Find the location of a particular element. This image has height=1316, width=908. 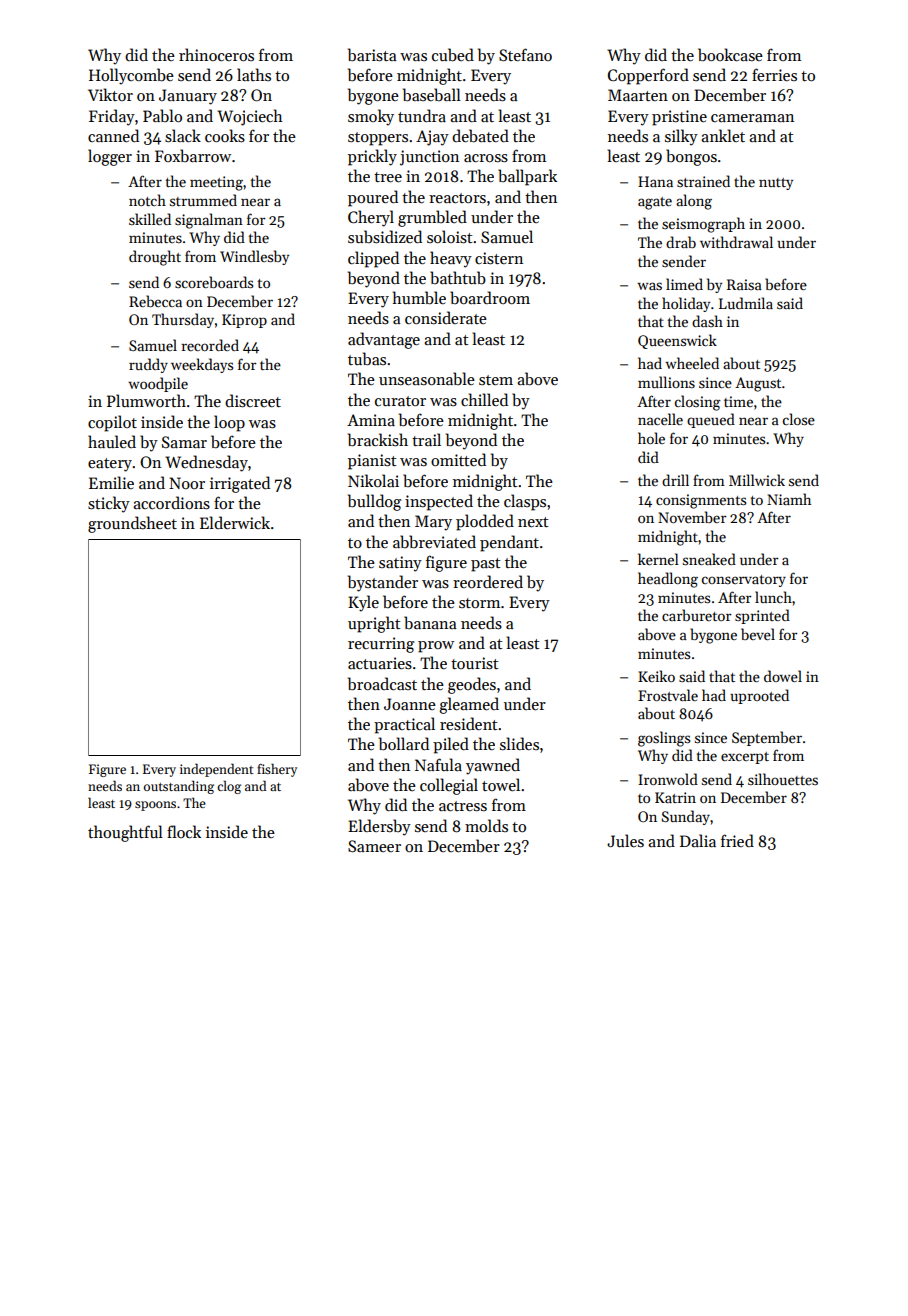

Ajay is located at coordinates (432, 138).
